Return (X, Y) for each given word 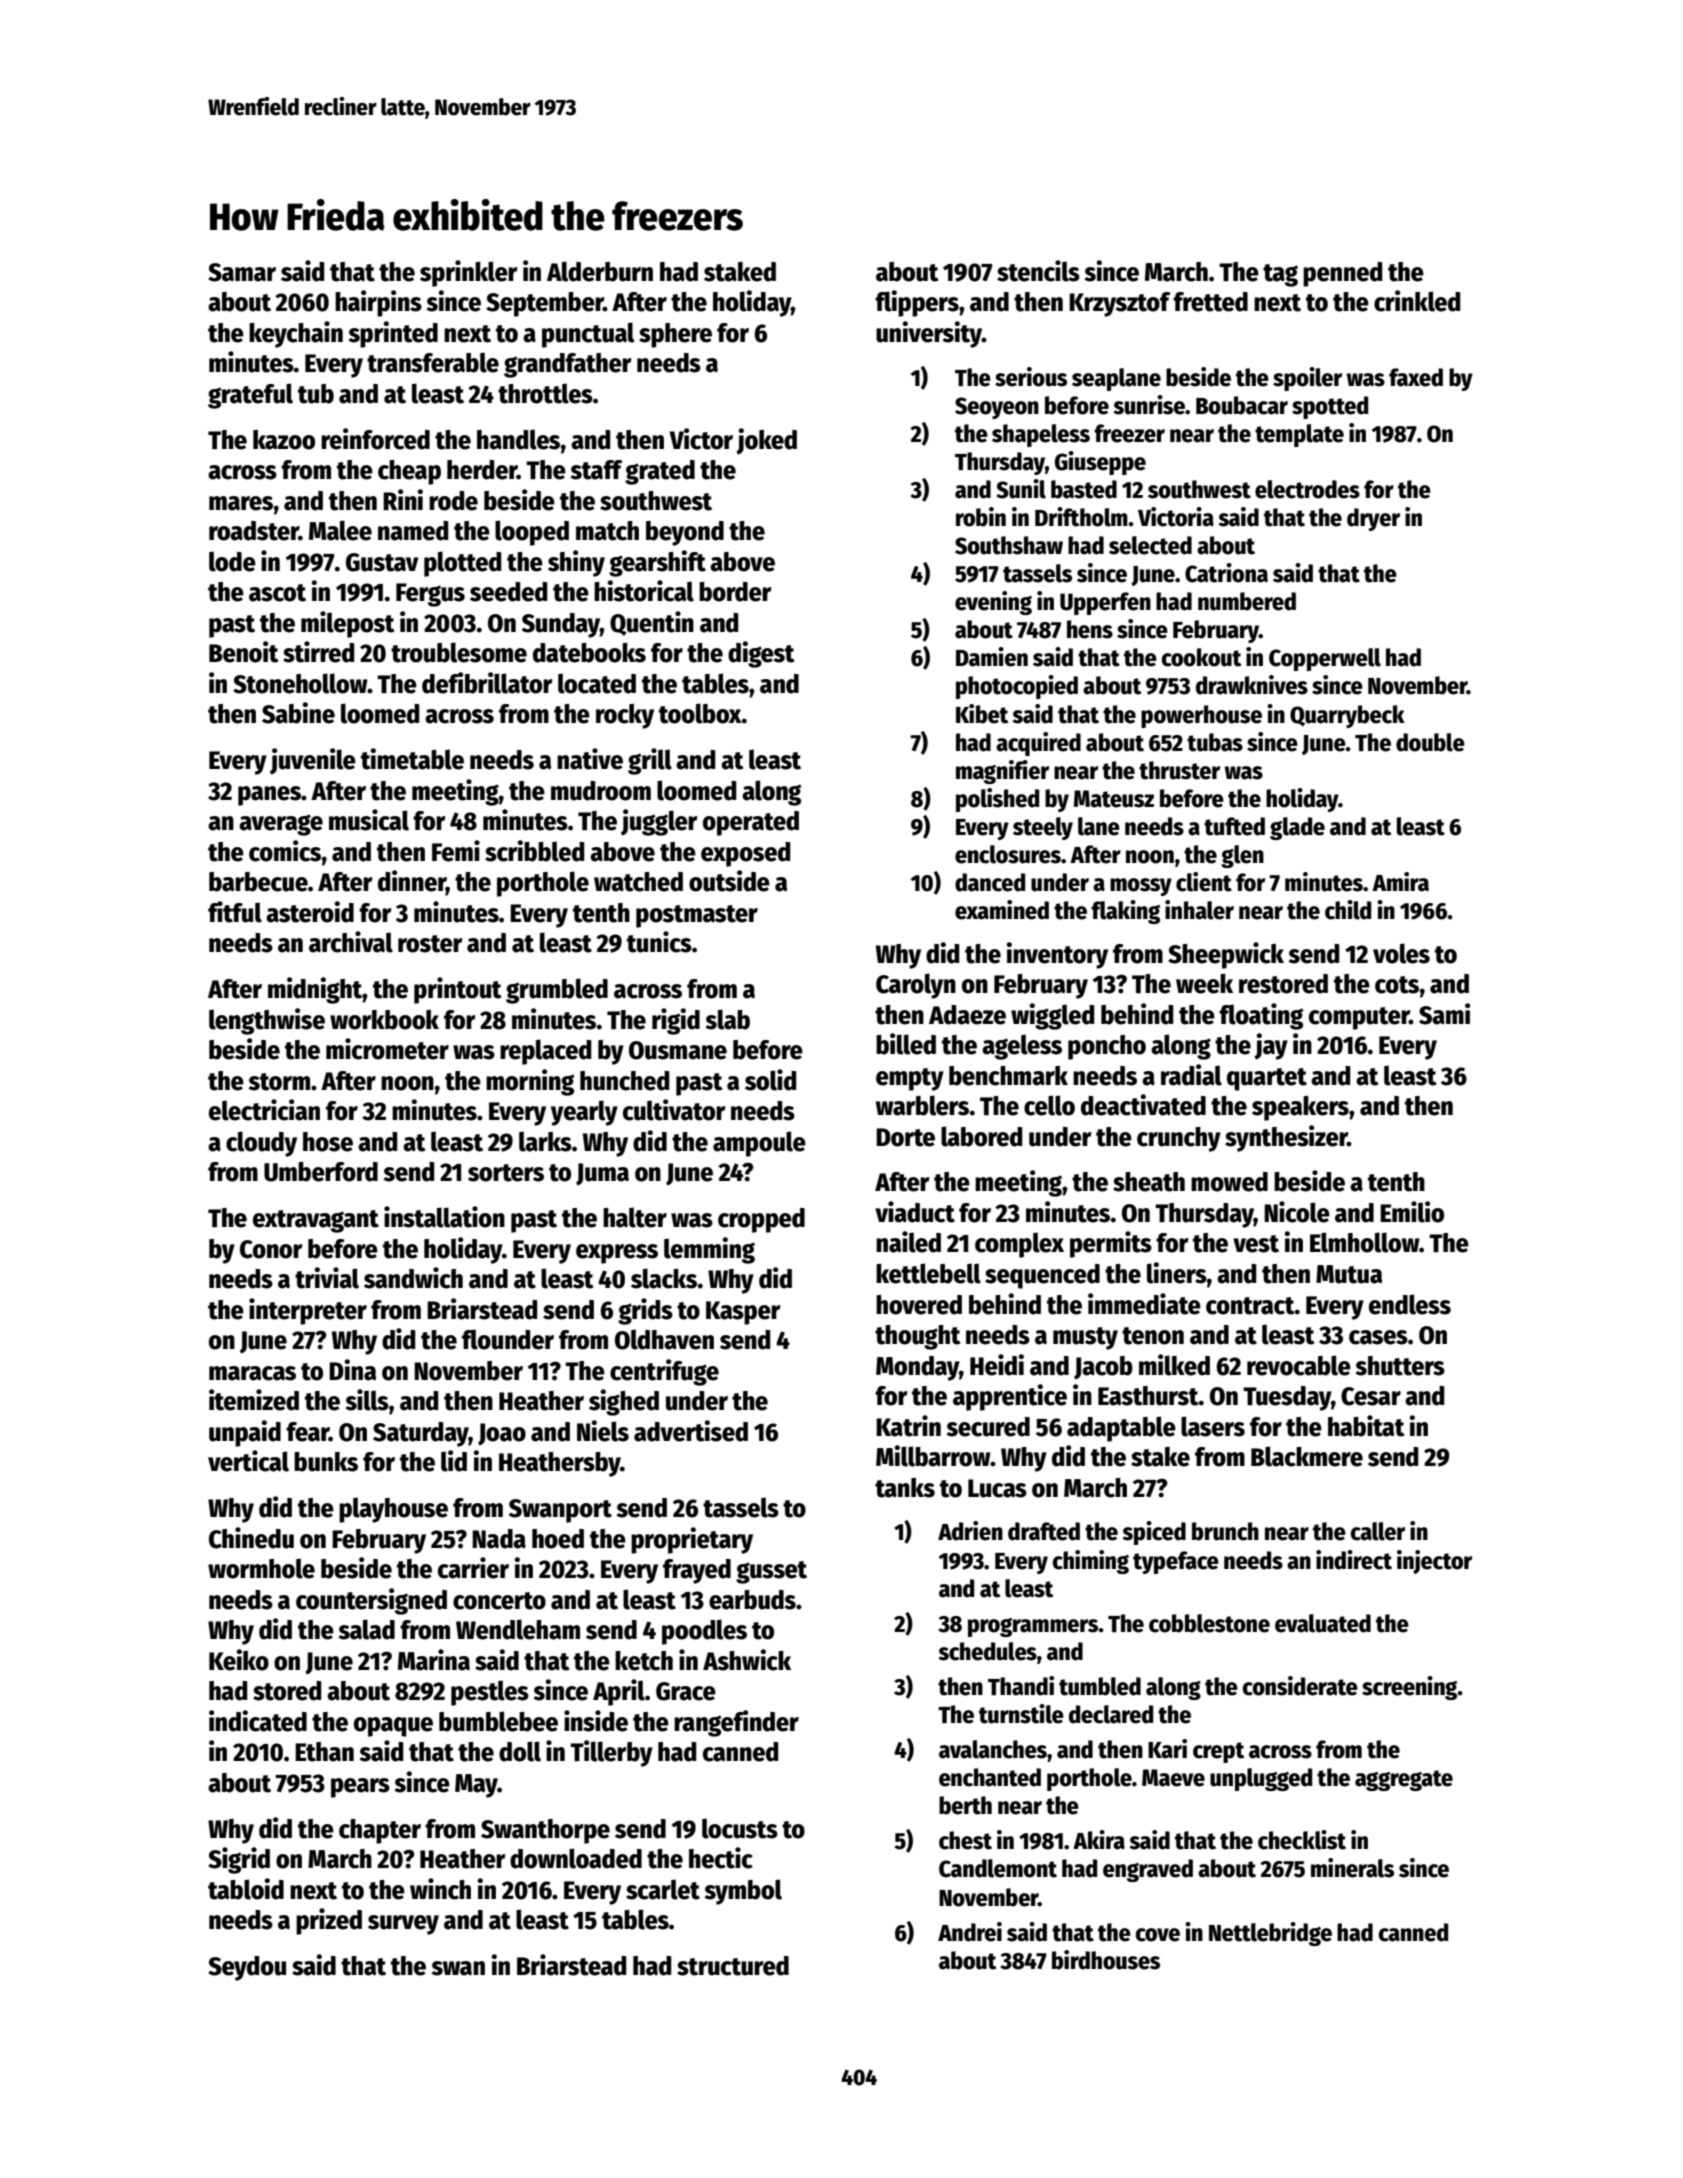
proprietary (692, 1540)
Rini (403, 499)
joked (766, 441)
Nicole (1297, 1212)
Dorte (905, 1137)
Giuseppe (1100, 463)
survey (403, 1925)
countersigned (371, 1601)
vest (1256, 1244)
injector (1434, 1562)
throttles (545, 393)
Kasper (743, 1313)
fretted (1210, 302)
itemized (254, 1400)
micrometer (387, 1049)
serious (1031, 377)
